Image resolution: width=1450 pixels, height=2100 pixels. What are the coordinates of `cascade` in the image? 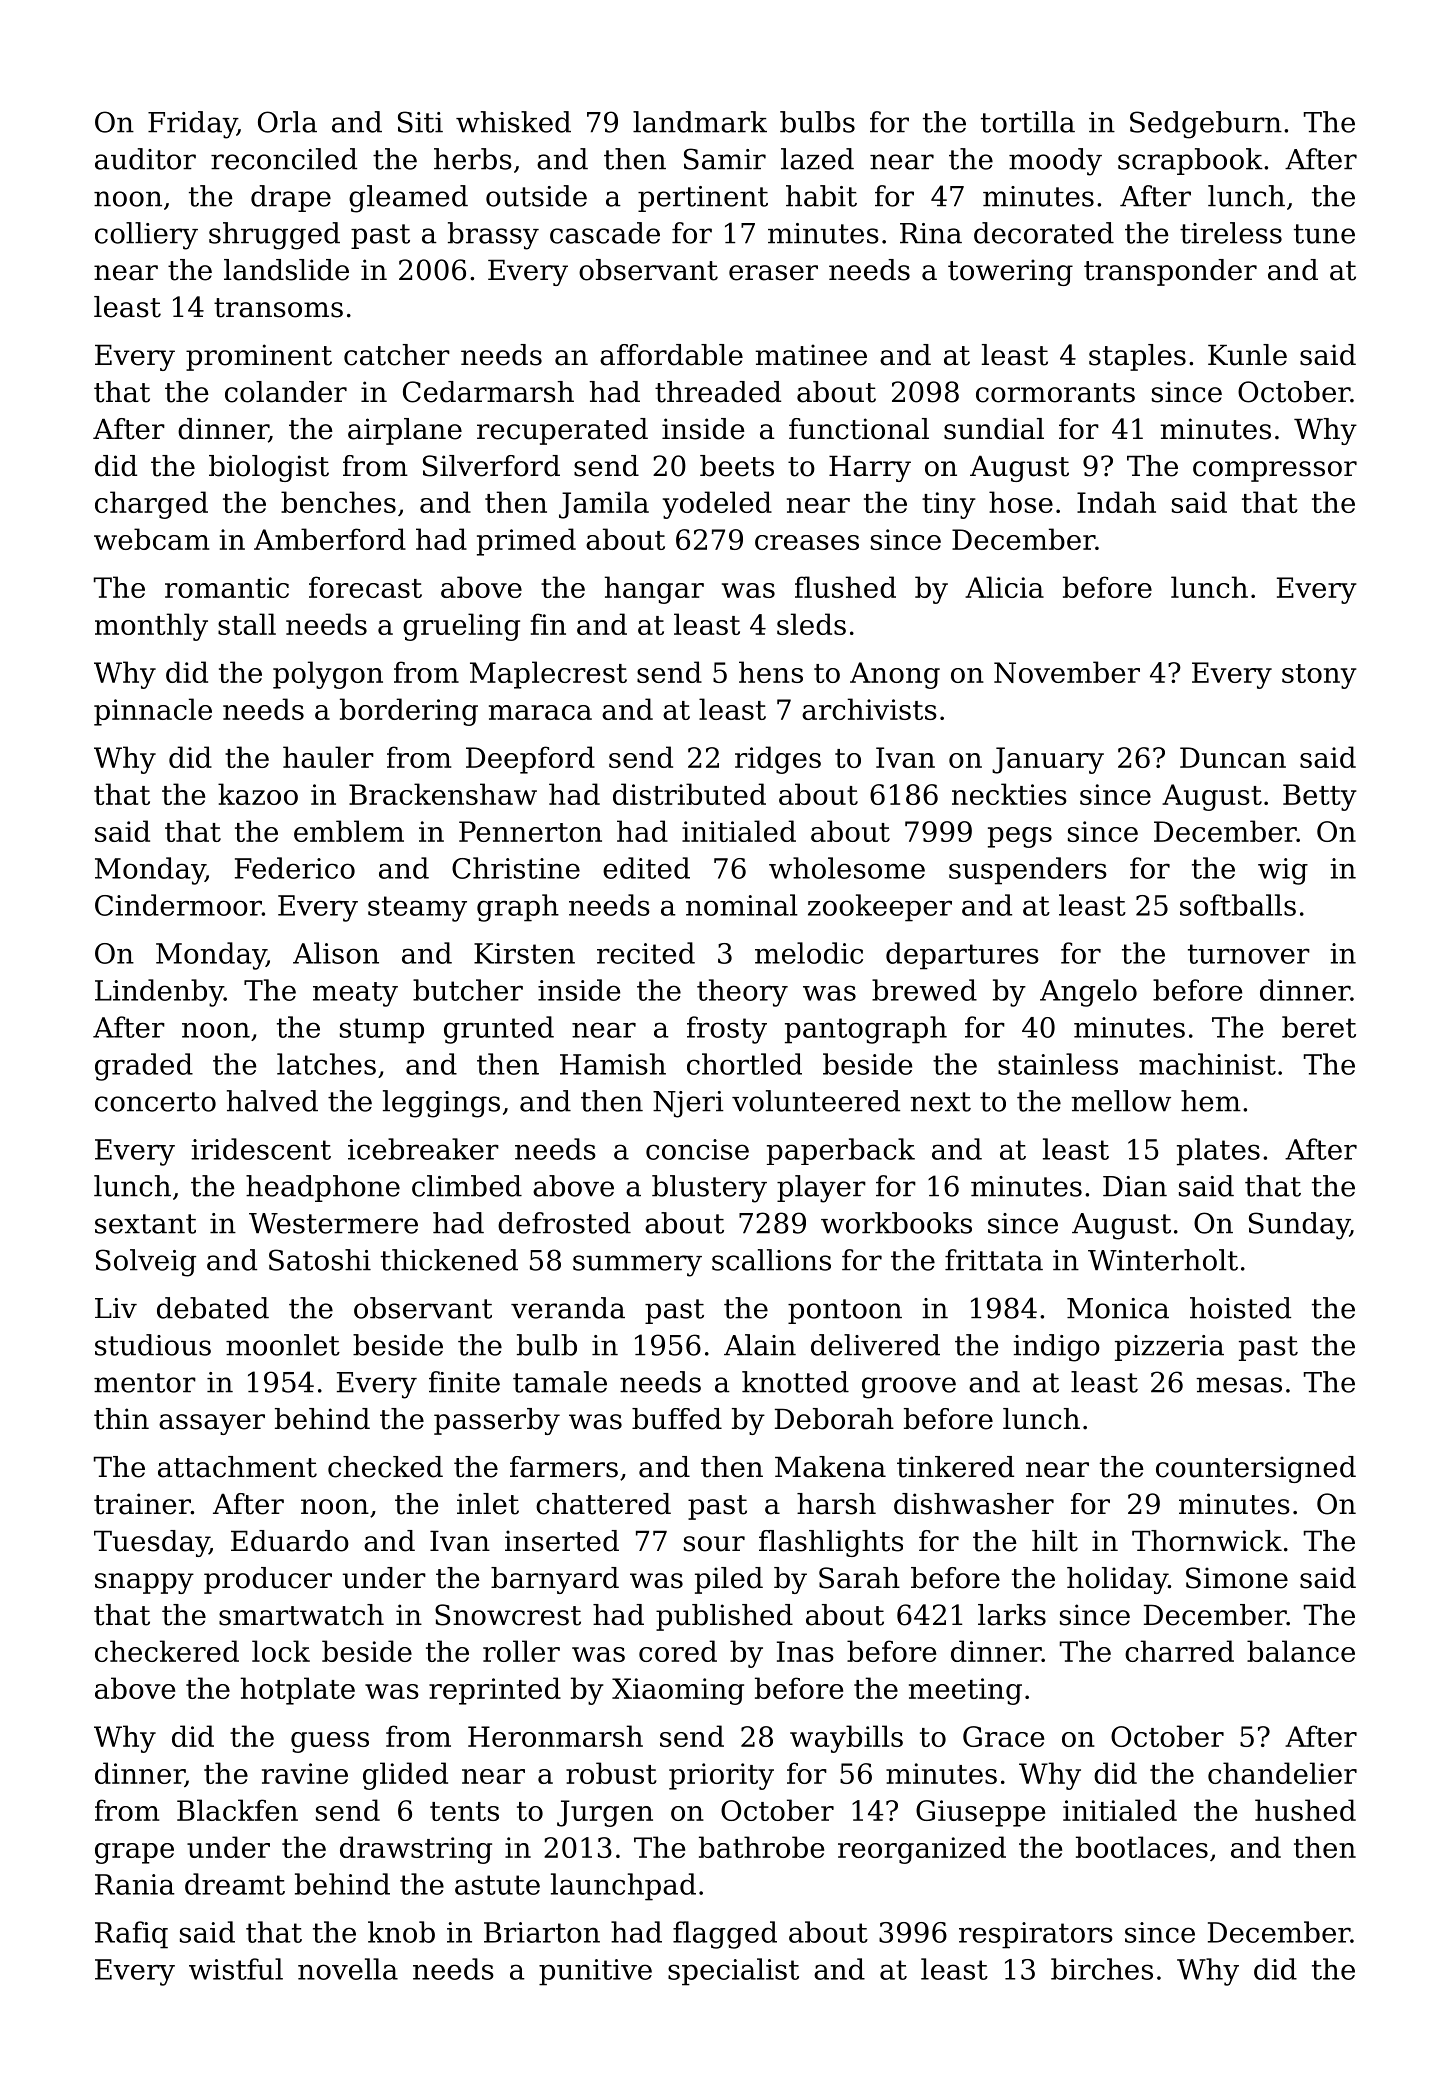 It's located at (605, 233).
